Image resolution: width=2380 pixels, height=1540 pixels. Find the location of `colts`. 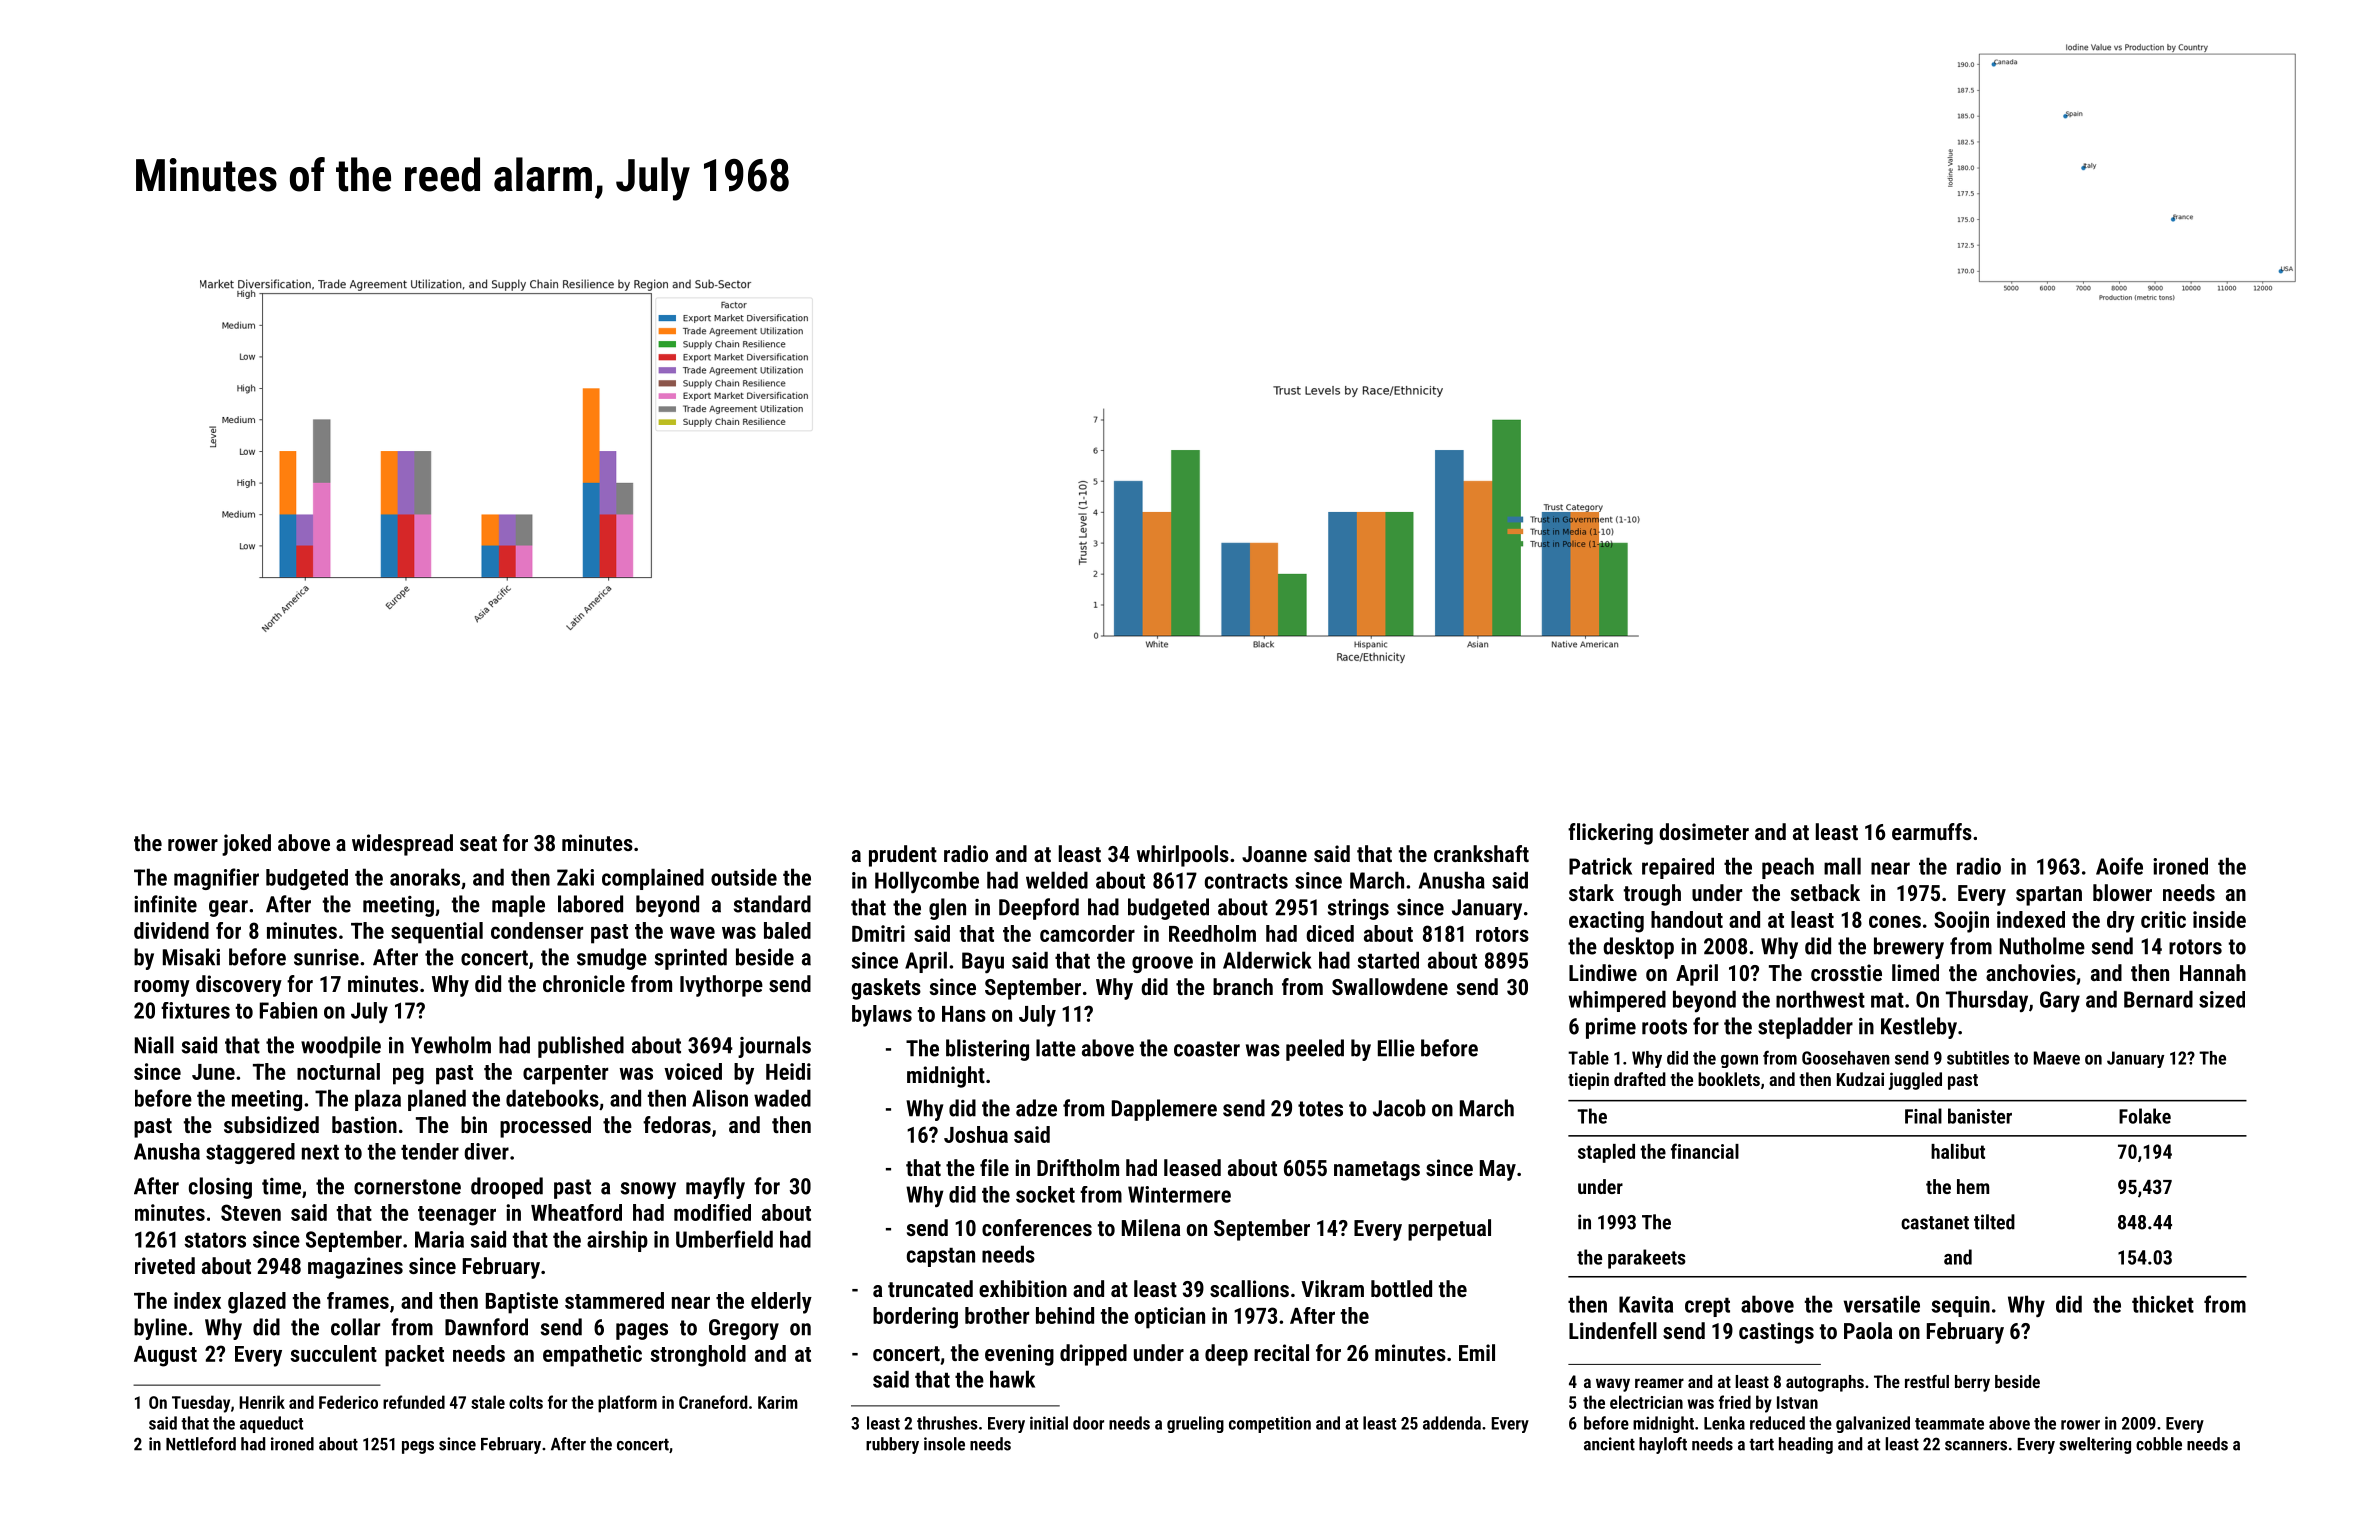

colts is located at coordinates (526, 1402).
